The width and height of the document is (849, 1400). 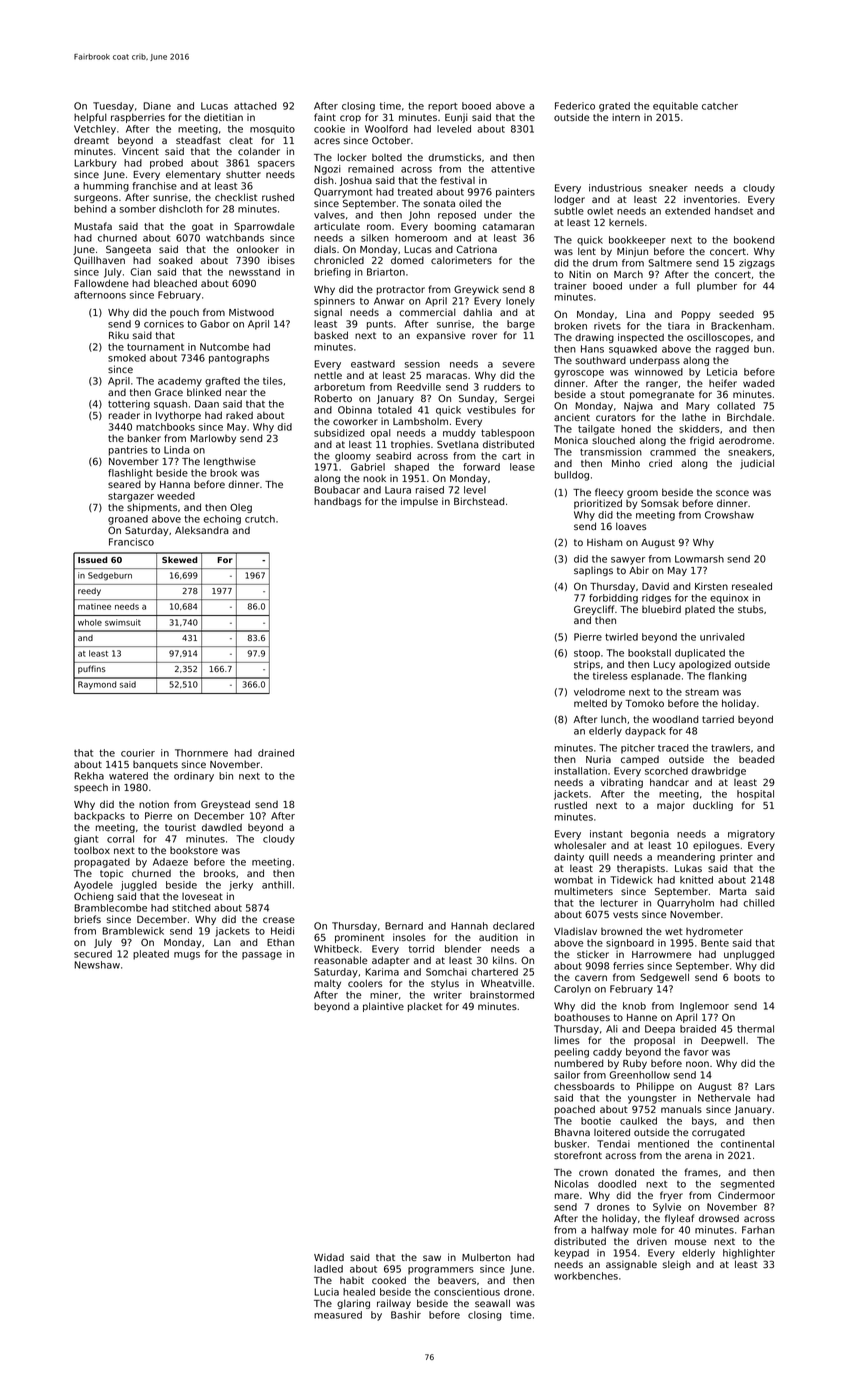 What do you see at coordinates (337, 502) in the document?
I see `handbags` at bounding box center [337, 502].
